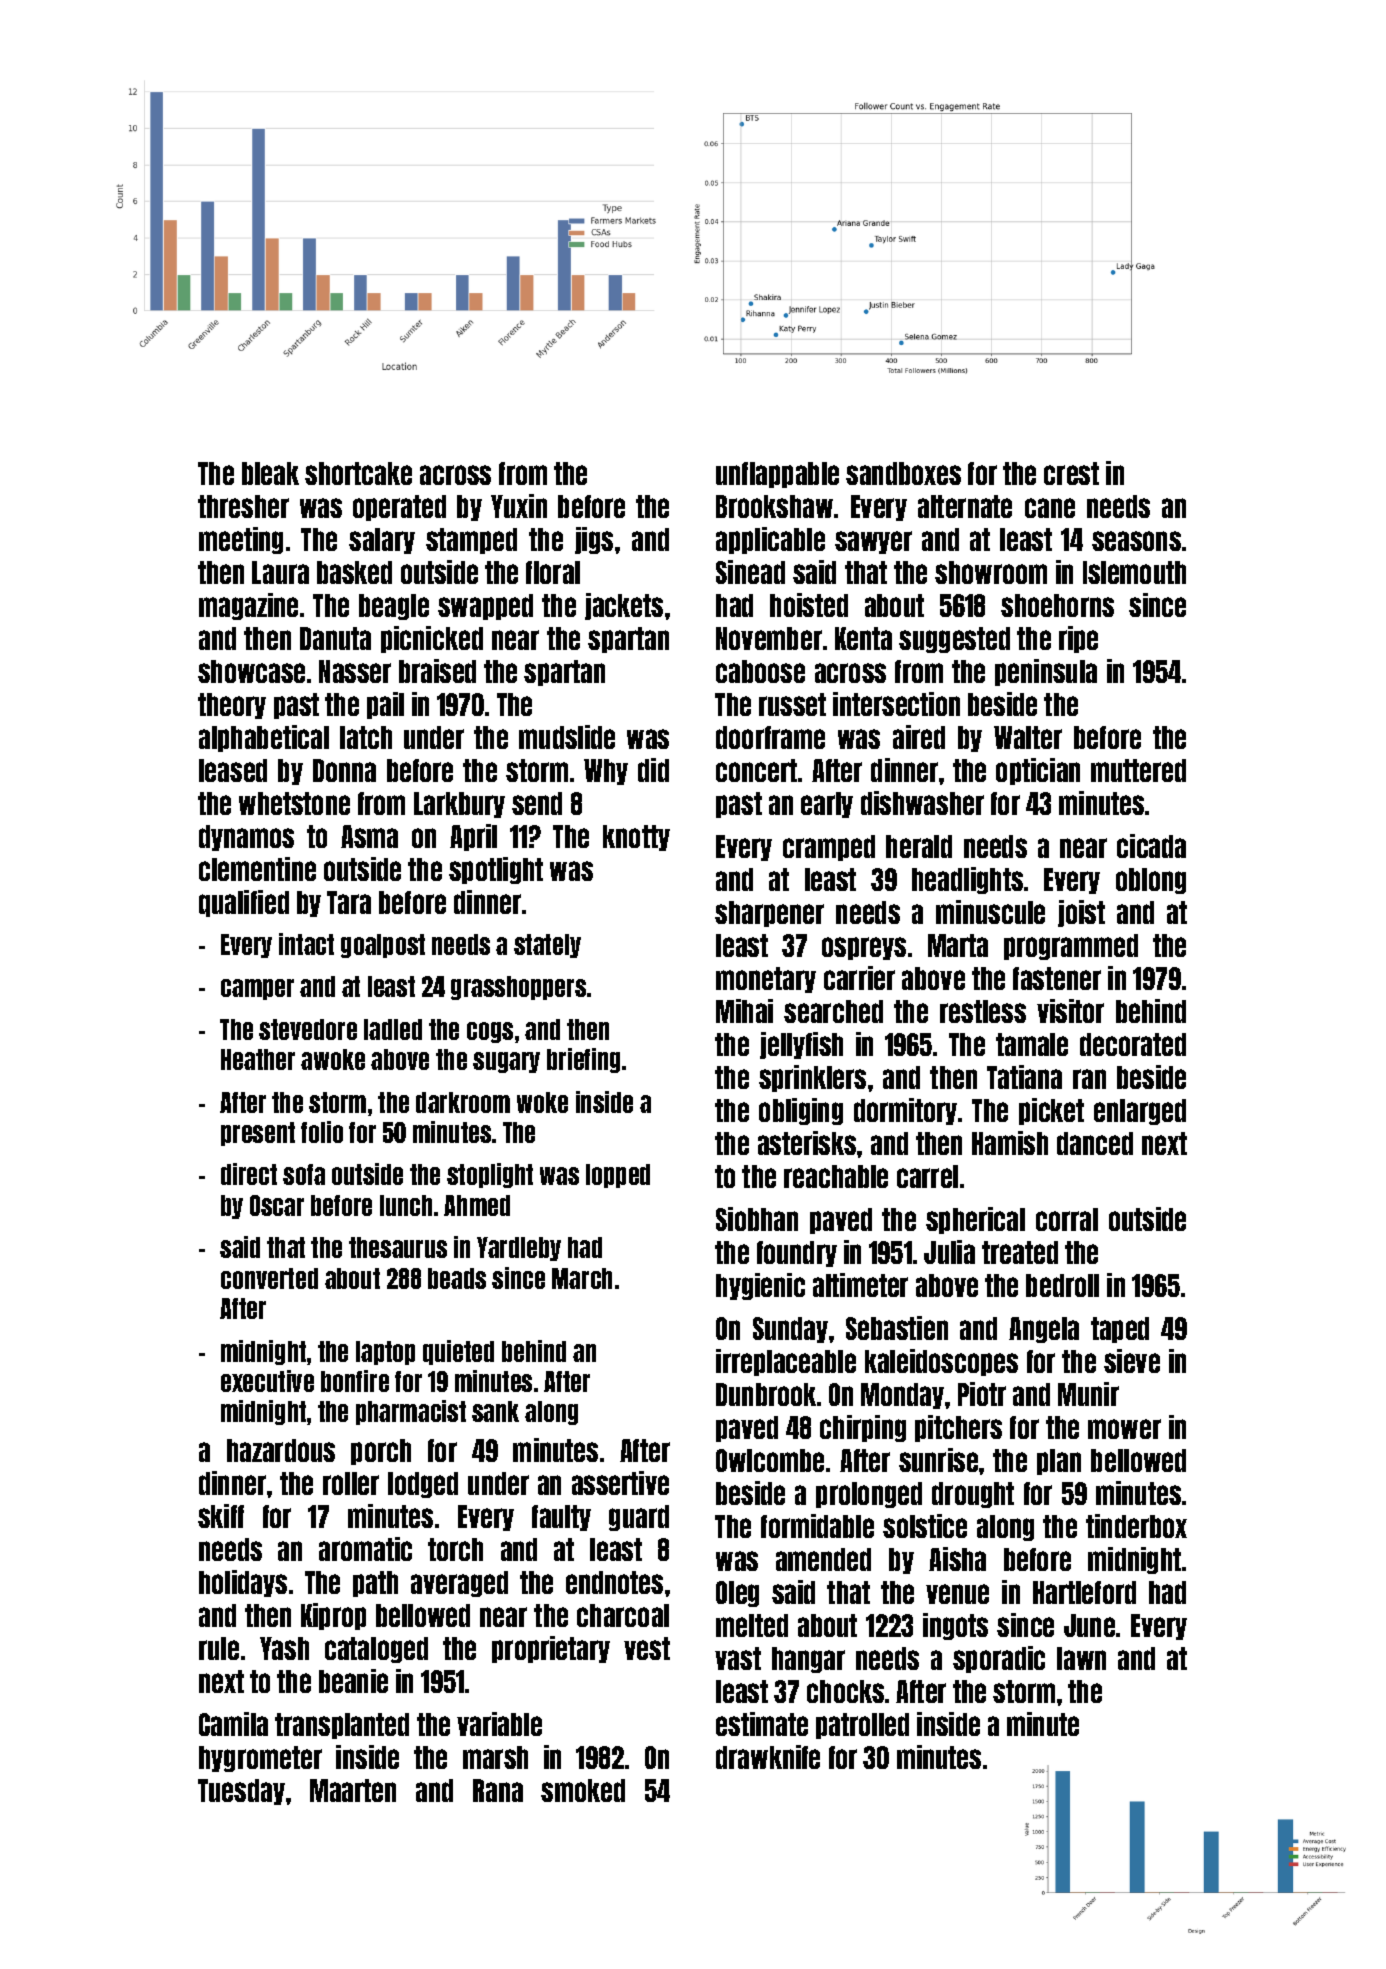  What do you see at coordinates (777, 475) in the screenshot?
I see `unflappable` at bounding box center [777, 475].
